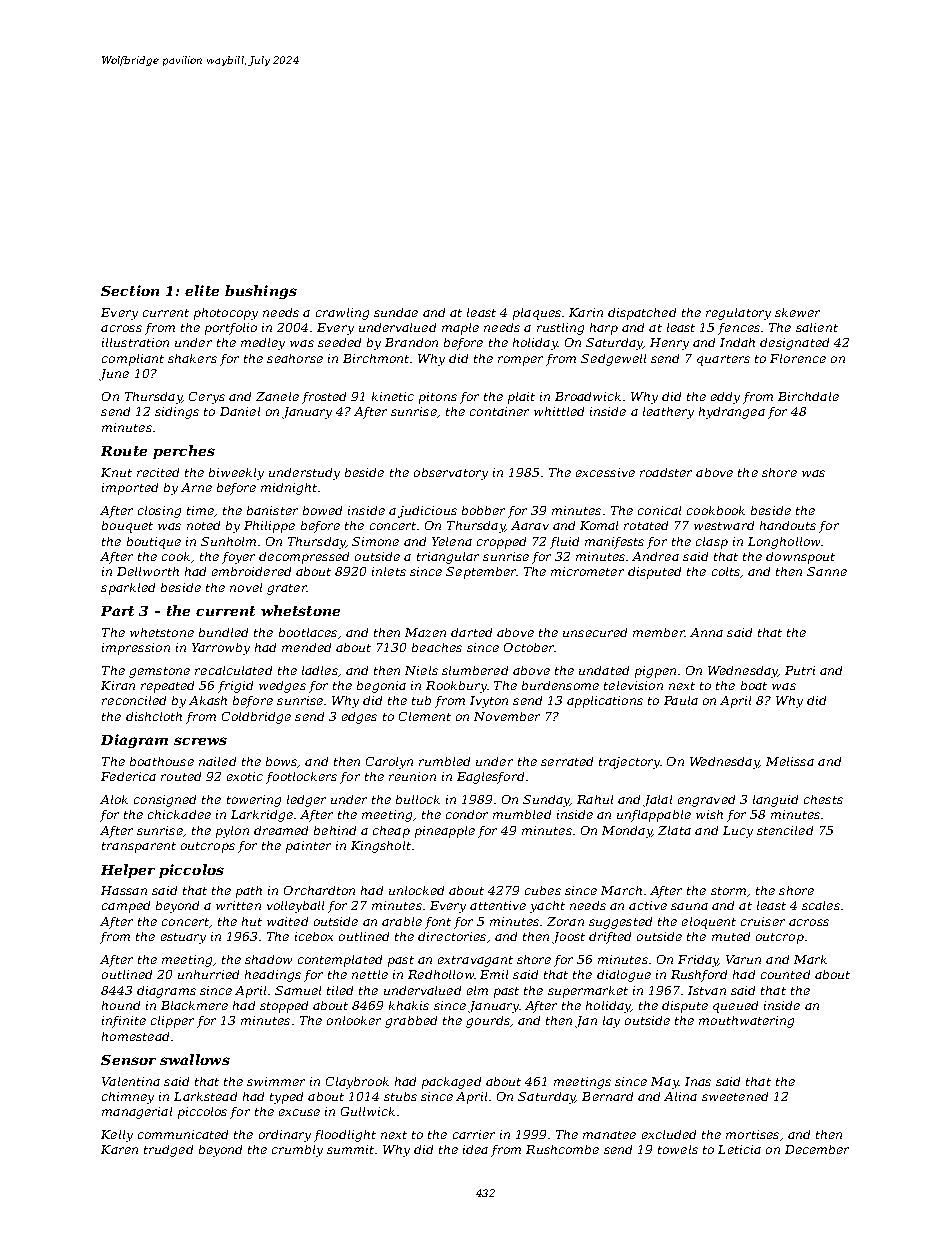 This document has width=952, height=1233. Describe the element at coordinates (738, 314) in the document. I see `regulatory` at that location.
